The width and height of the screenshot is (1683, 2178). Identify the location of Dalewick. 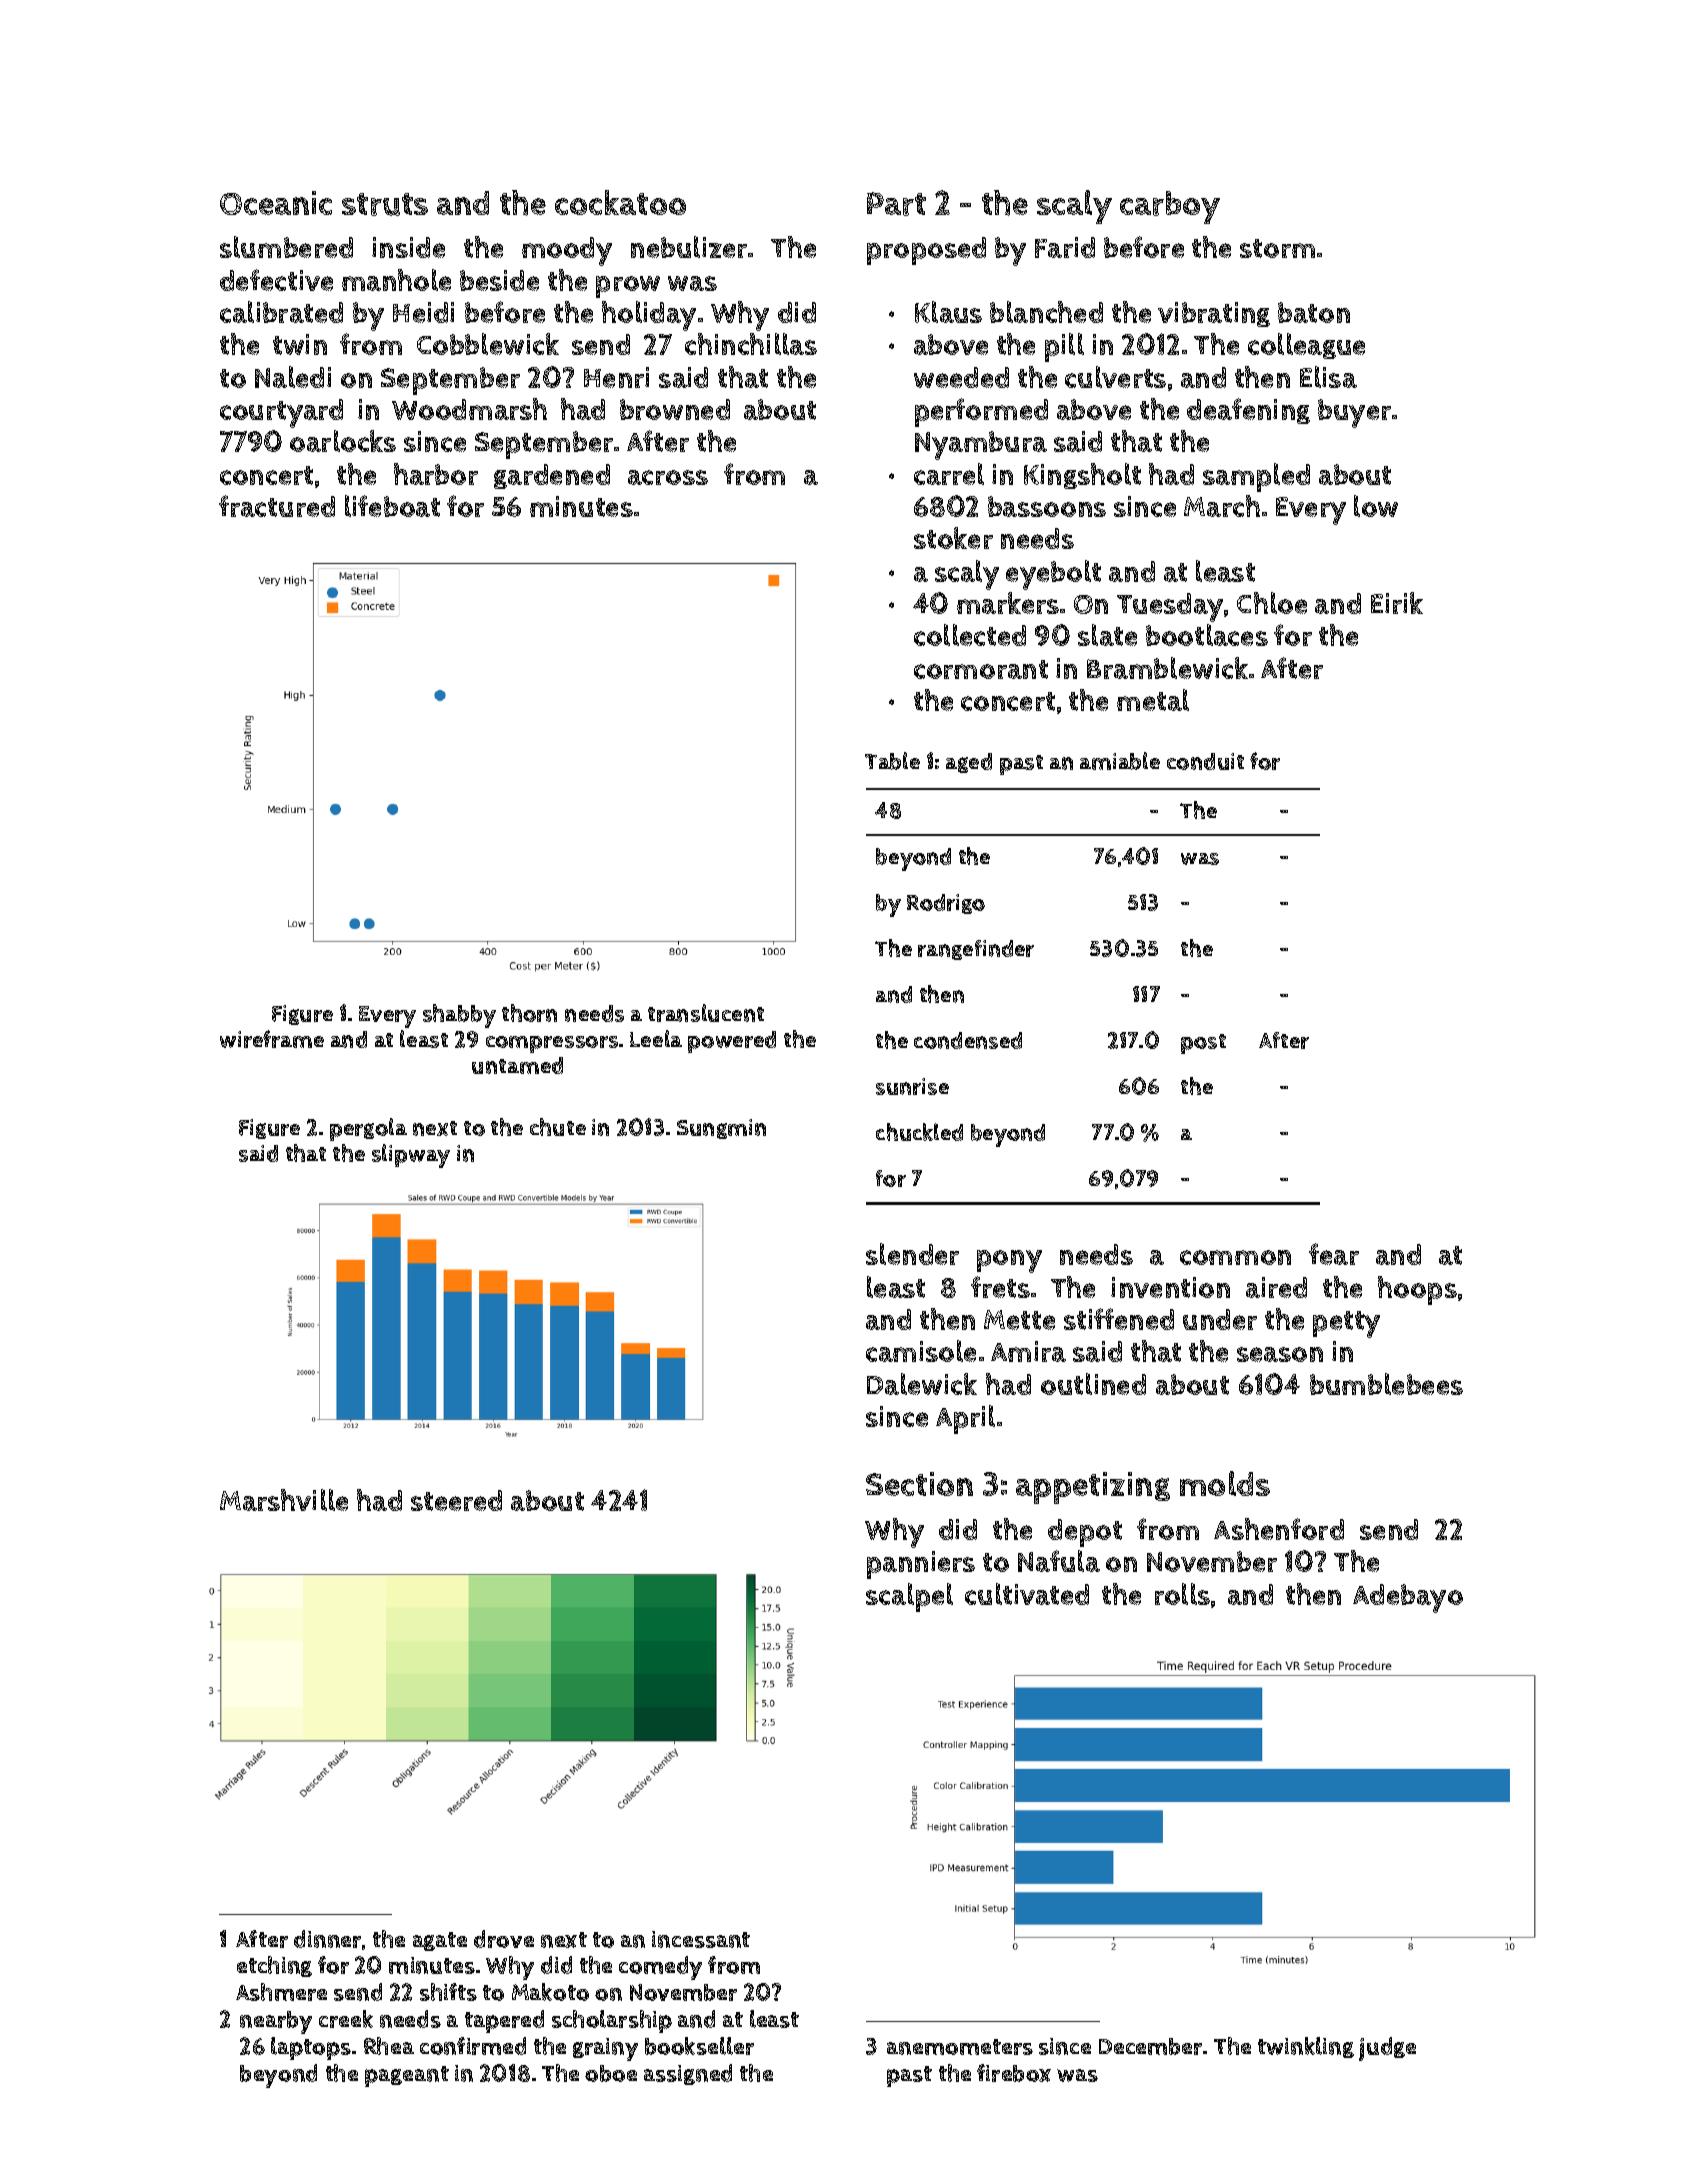
(922, 1384).
